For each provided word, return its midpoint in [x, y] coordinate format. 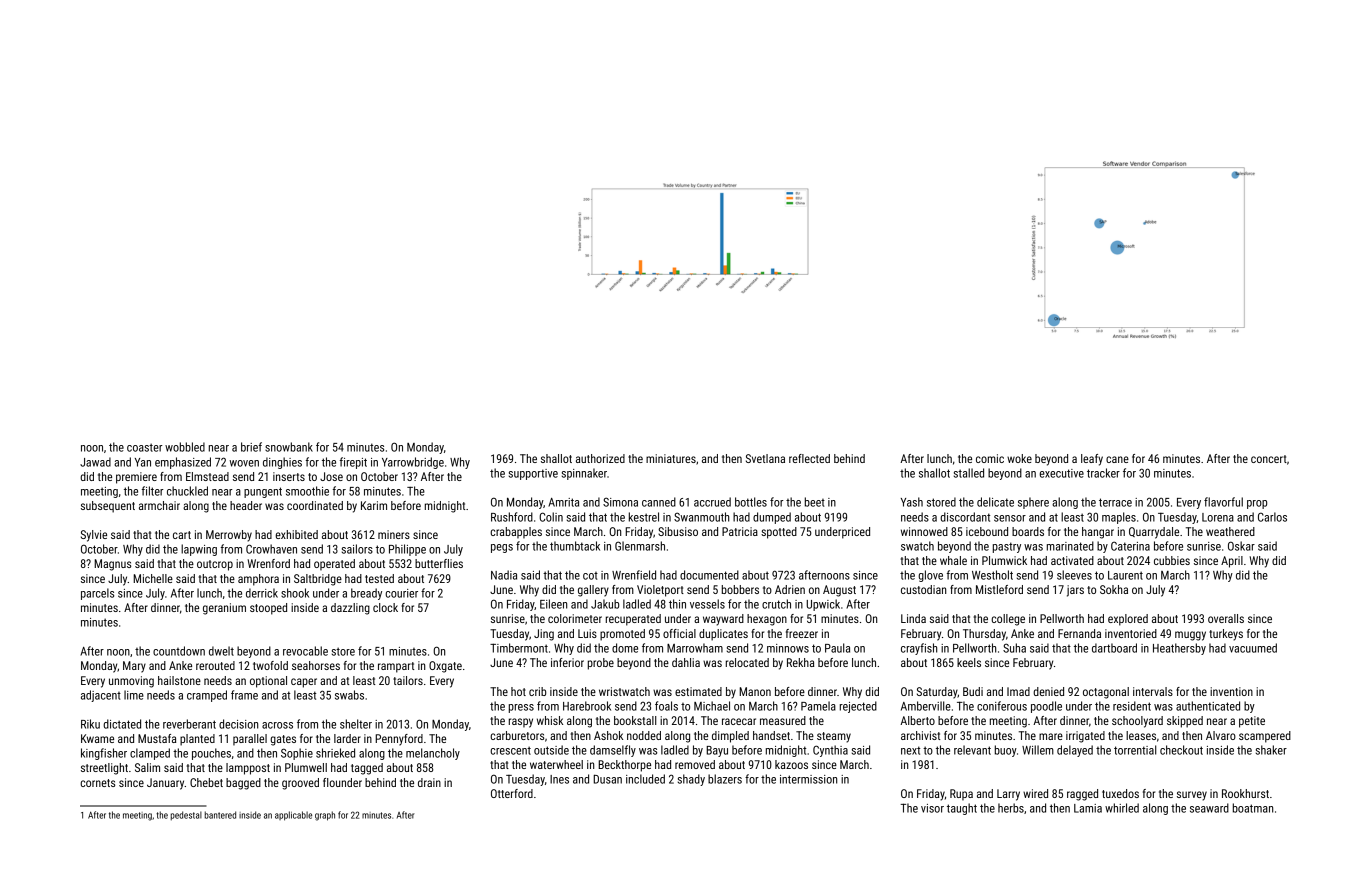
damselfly [613, 751]
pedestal [186, 816]
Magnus [112, 565]
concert [1269, 459]
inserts [289, 476]
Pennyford [399, 740]
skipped [1185, 722]
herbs [1011, 808]
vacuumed [1253, 648]
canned [659, 502]
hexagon [767, 620]
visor [932, 808]
